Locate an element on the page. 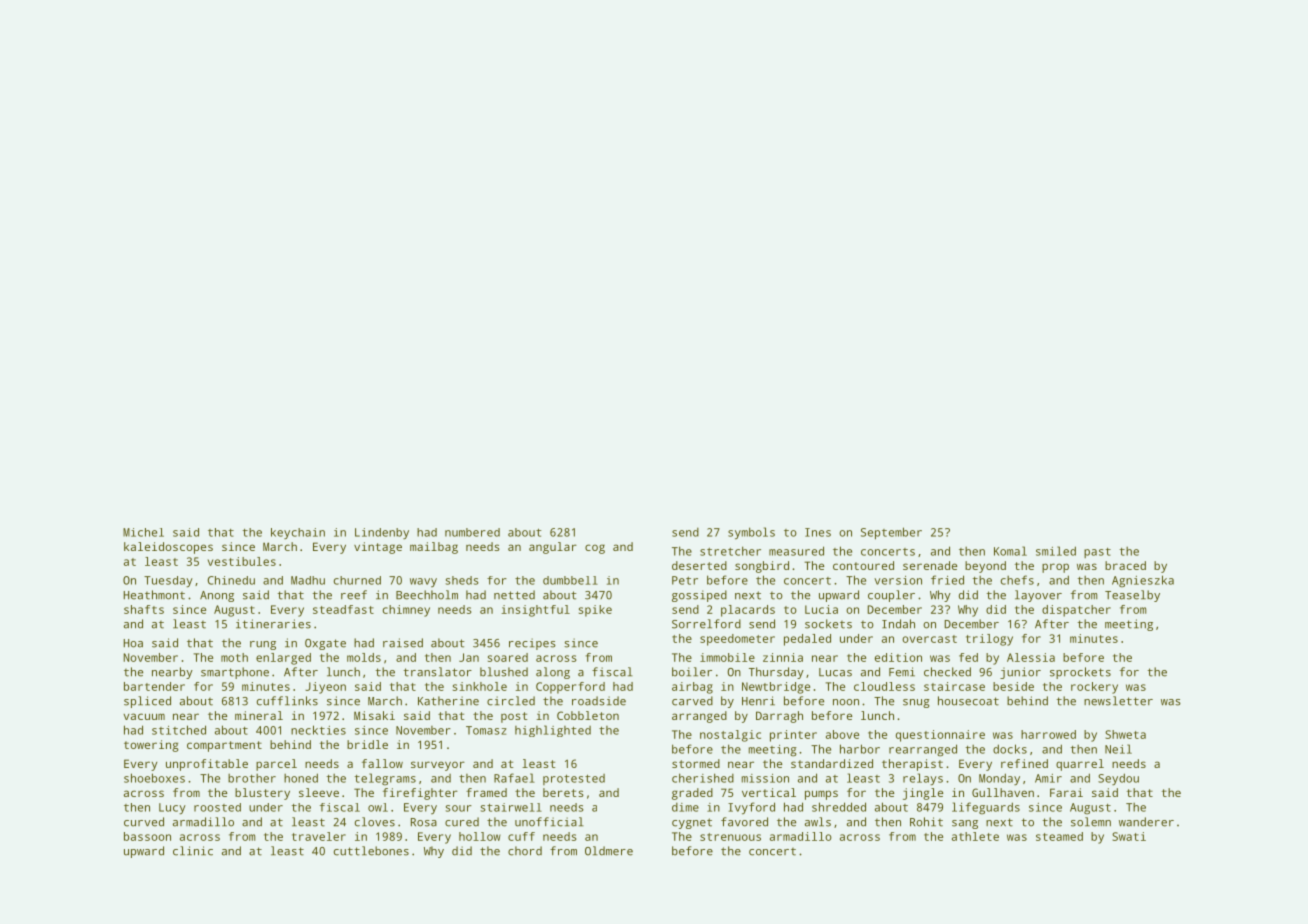 This image has width=1308, height=924. enlarged is located at coordinates (283, 659).
